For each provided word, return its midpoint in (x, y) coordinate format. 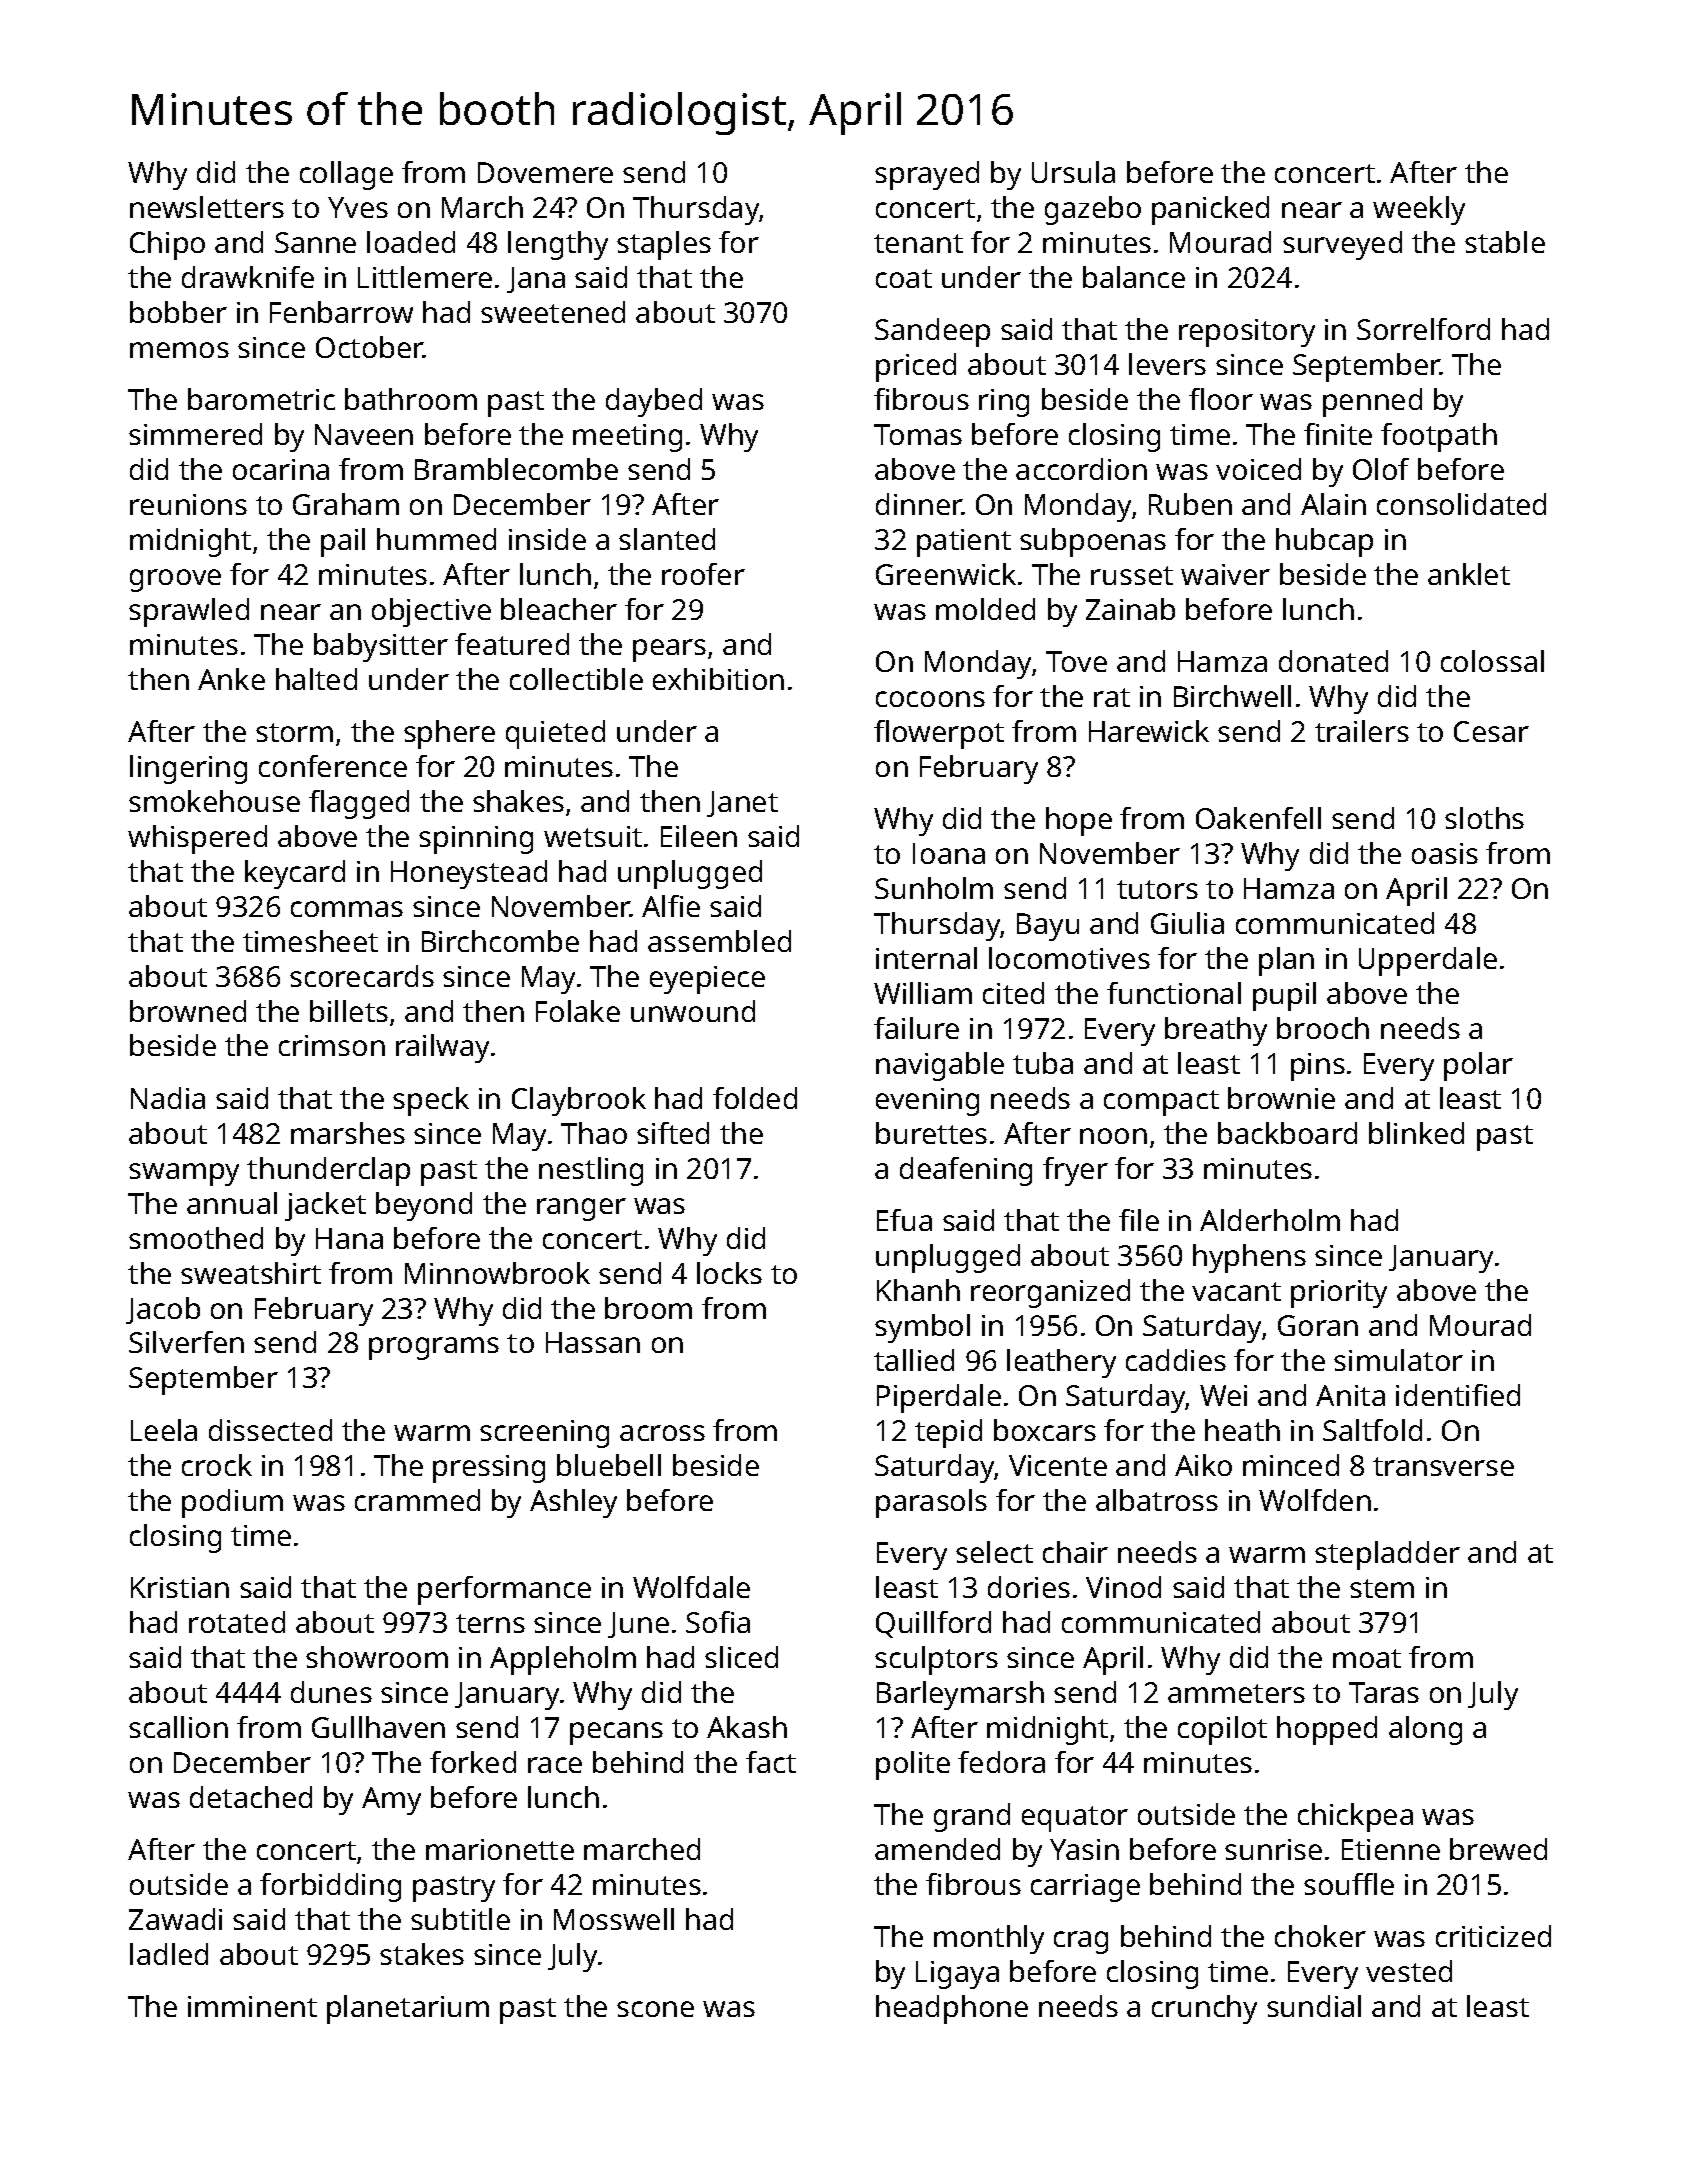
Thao (594, 1133)
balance (1134, 277)
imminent (252, 2006)
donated (1333, 661)
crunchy (1204, 2009)
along (1425, 1730)
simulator (1398, 1360)
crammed (417, 1500)
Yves (358, 207)
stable (1505, 242)
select (994, 1552)
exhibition (718, 679)
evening (927, 1102)
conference (333, 766)
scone (655, 2009)
